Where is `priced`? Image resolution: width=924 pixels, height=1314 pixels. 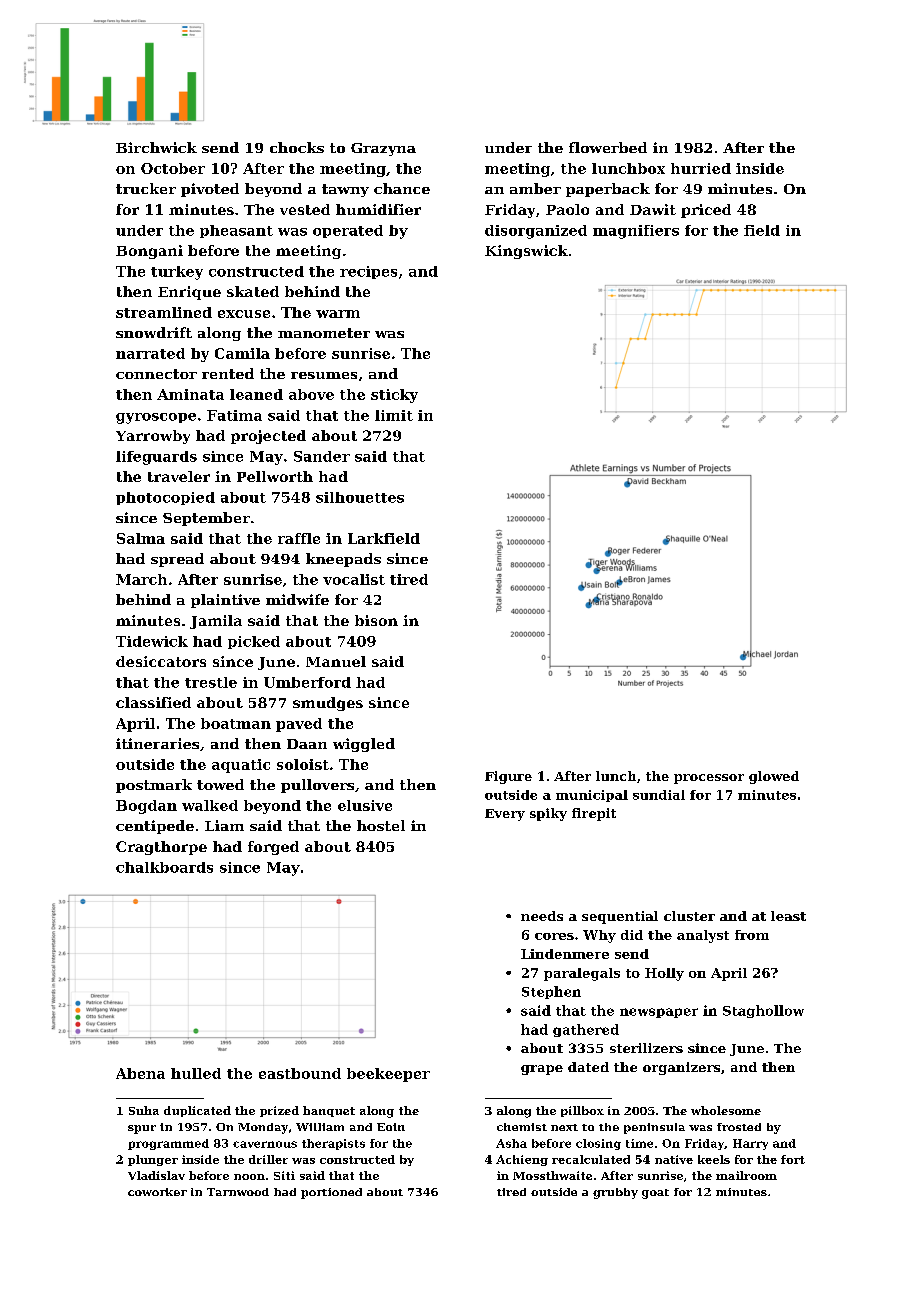 priced is located at coordinates (706, 211).
